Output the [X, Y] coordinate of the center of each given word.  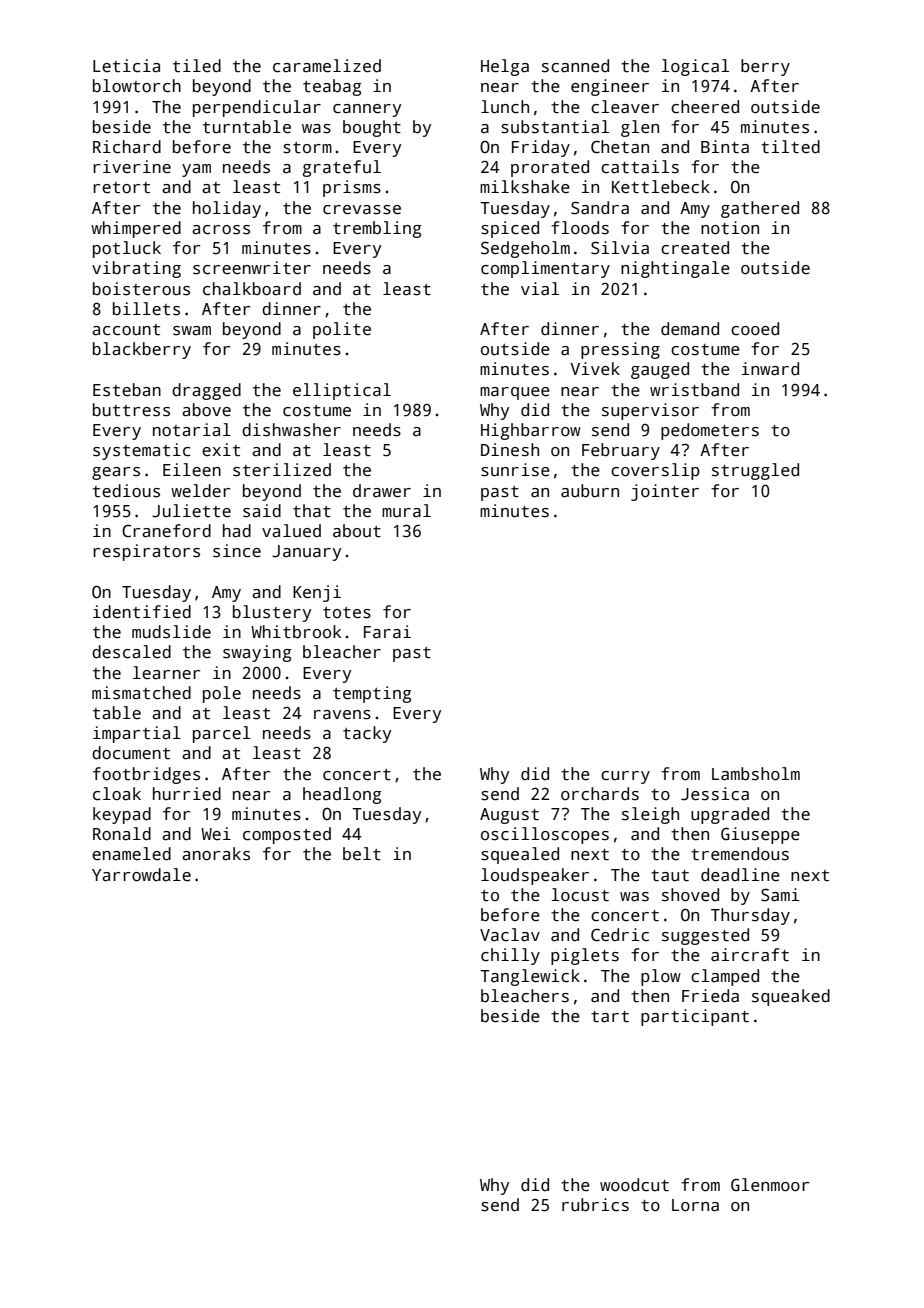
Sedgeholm [525, 249]
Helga [505, 67]
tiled [197, 66]
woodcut [634, 1185]
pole [222, 694]
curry [625, 777]
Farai [387, 632]
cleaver [625, 107]
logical [695, 67]
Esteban [127, 390]
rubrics [595, 1205]
